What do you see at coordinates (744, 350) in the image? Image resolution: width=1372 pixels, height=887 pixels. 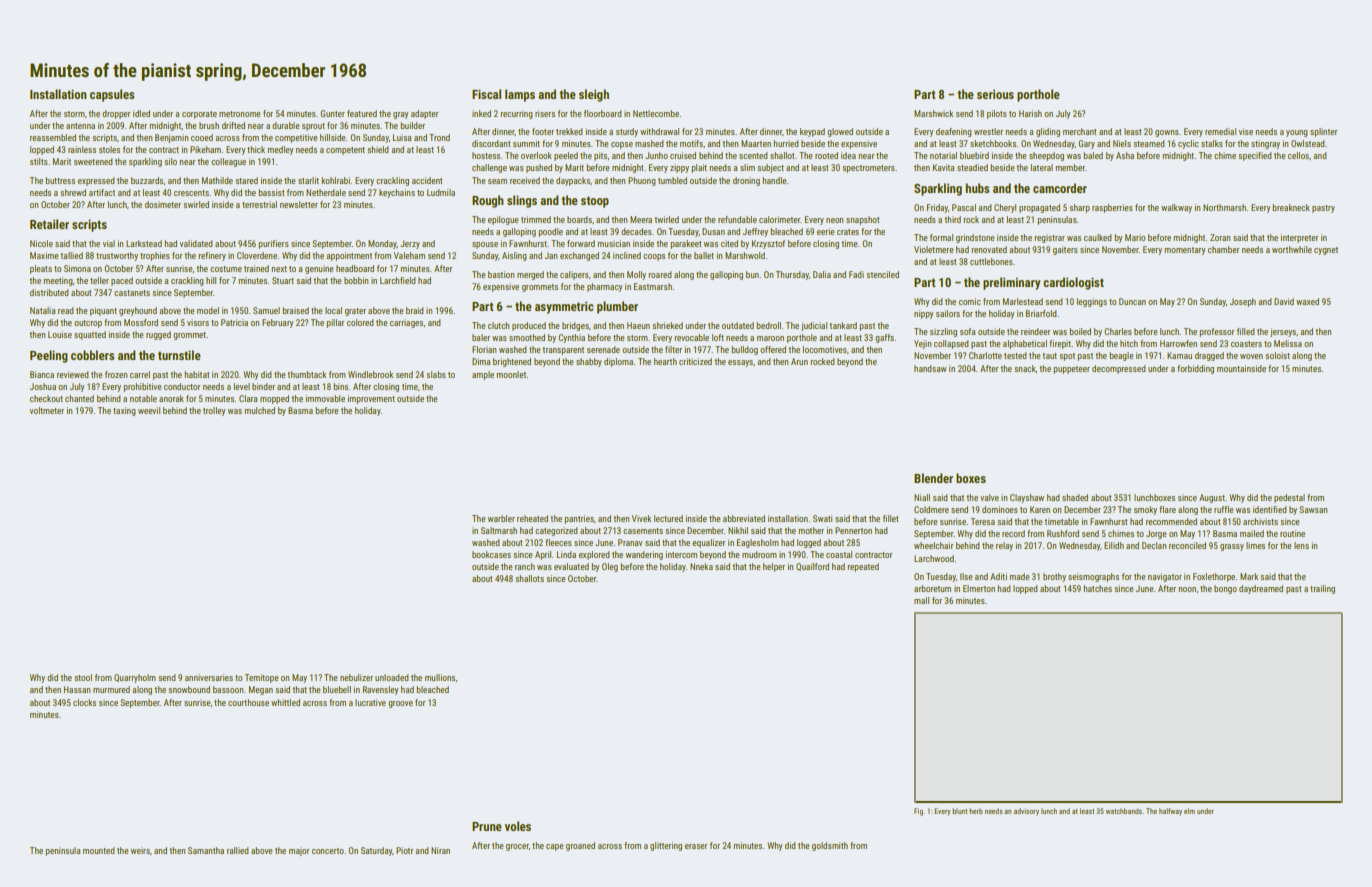 I see `bulldog` at bounding box center [744, 350].
